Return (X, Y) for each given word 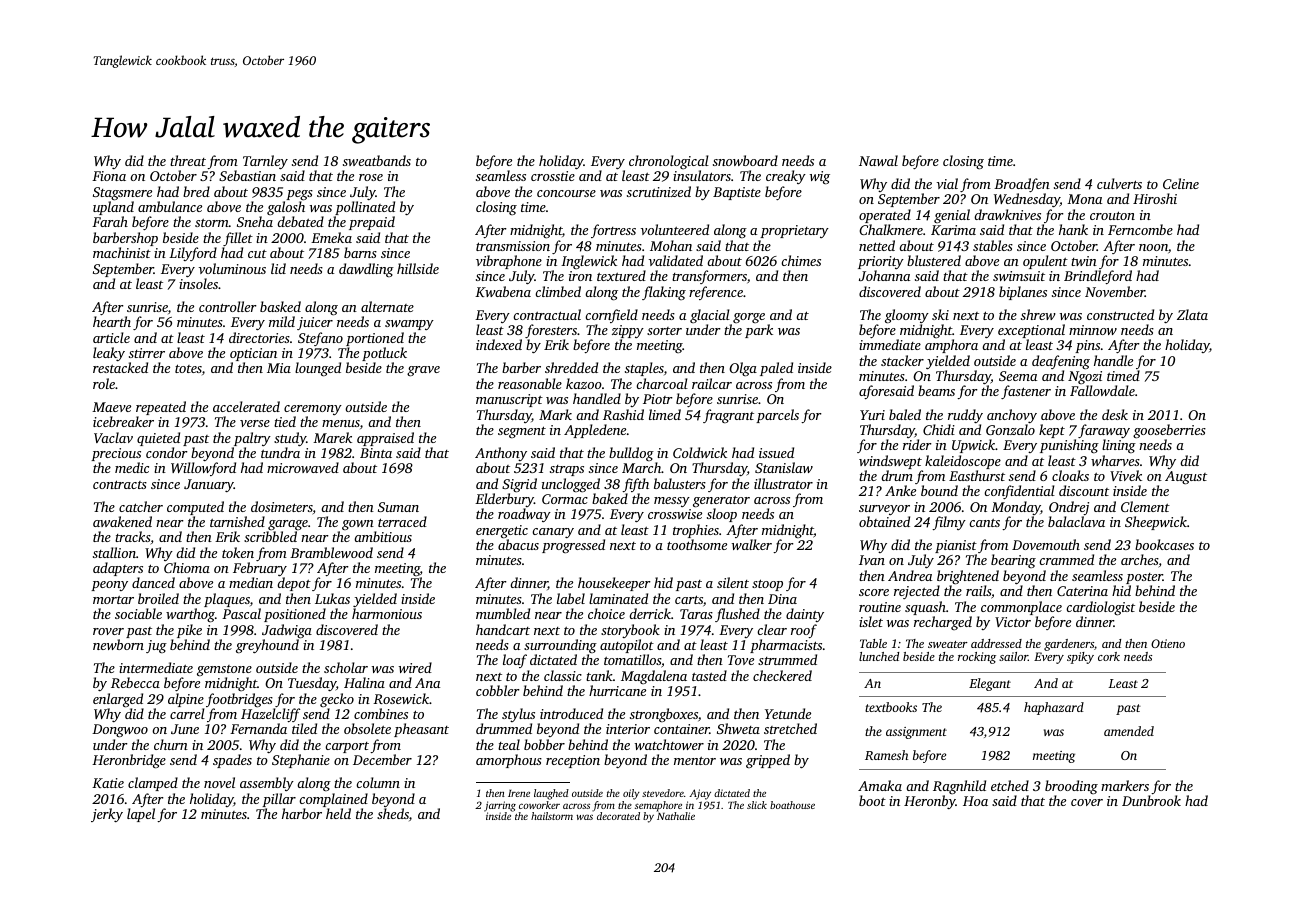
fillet (238, 239)
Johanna (884, 275)
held (338, 813)
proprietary (794, 231)
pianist (956, 547)
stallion (114, 552)
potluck (384, 355)
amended (1129, 731)
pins (1087, 346)
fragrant (728, 416)
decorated (618, 816)
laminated (618, 598)
